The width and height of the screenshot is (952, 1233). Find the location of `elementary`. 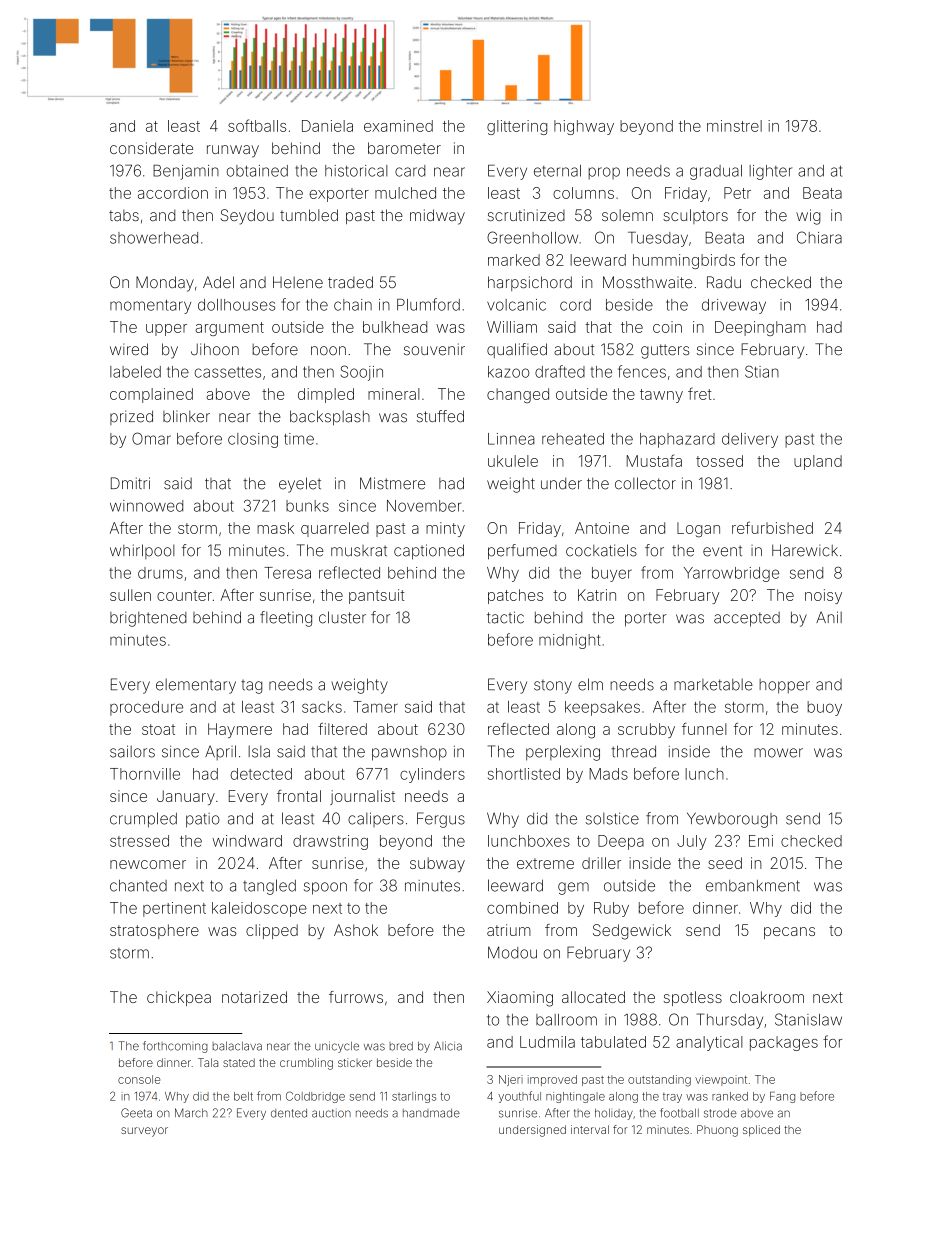

elementary is located at coordinates (196, 686).
